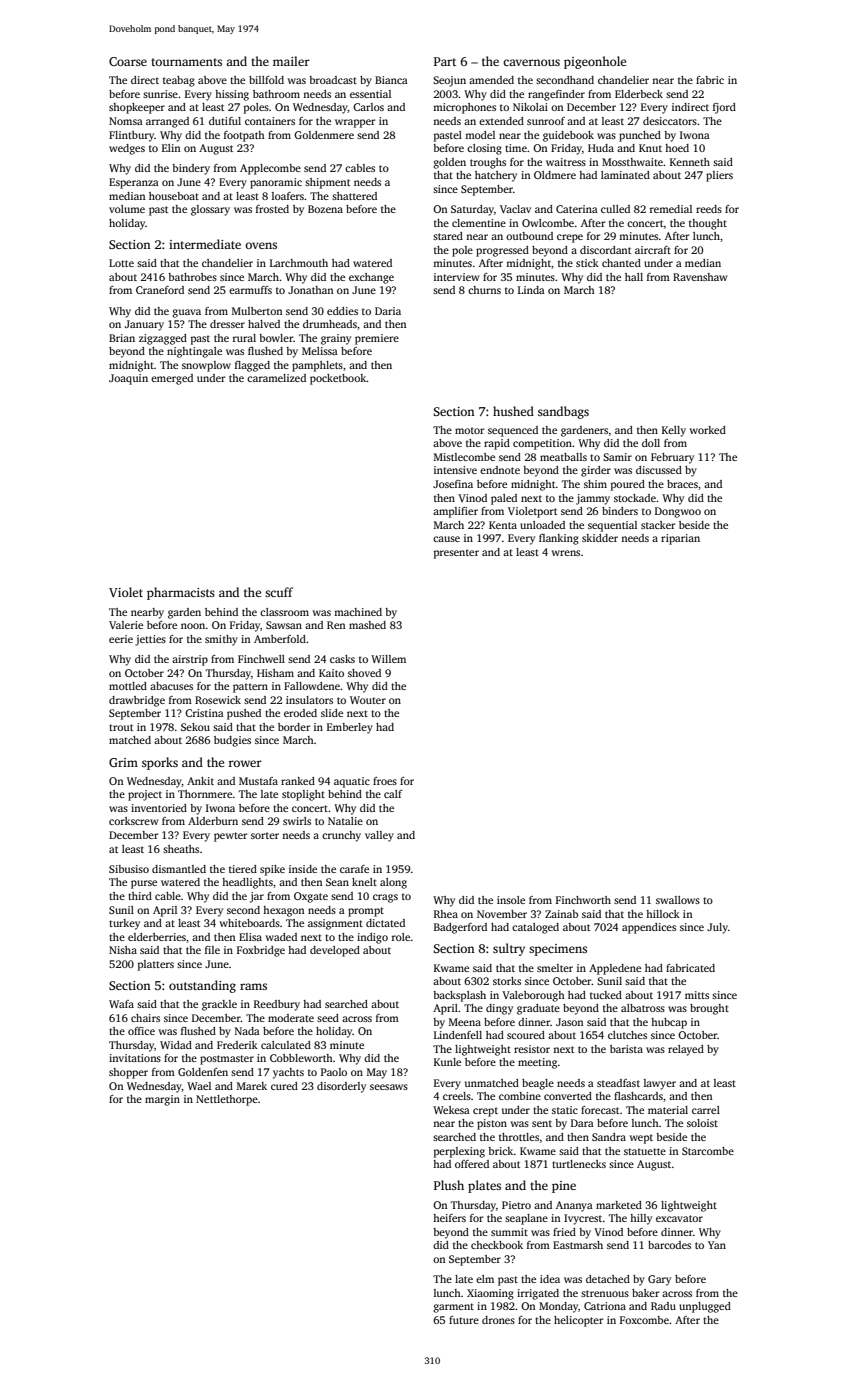 The image size is (849, 1400). What do you see at coordinates (674, 431) in the page?
I see `Kelly` at bounding box center [674, 431].
